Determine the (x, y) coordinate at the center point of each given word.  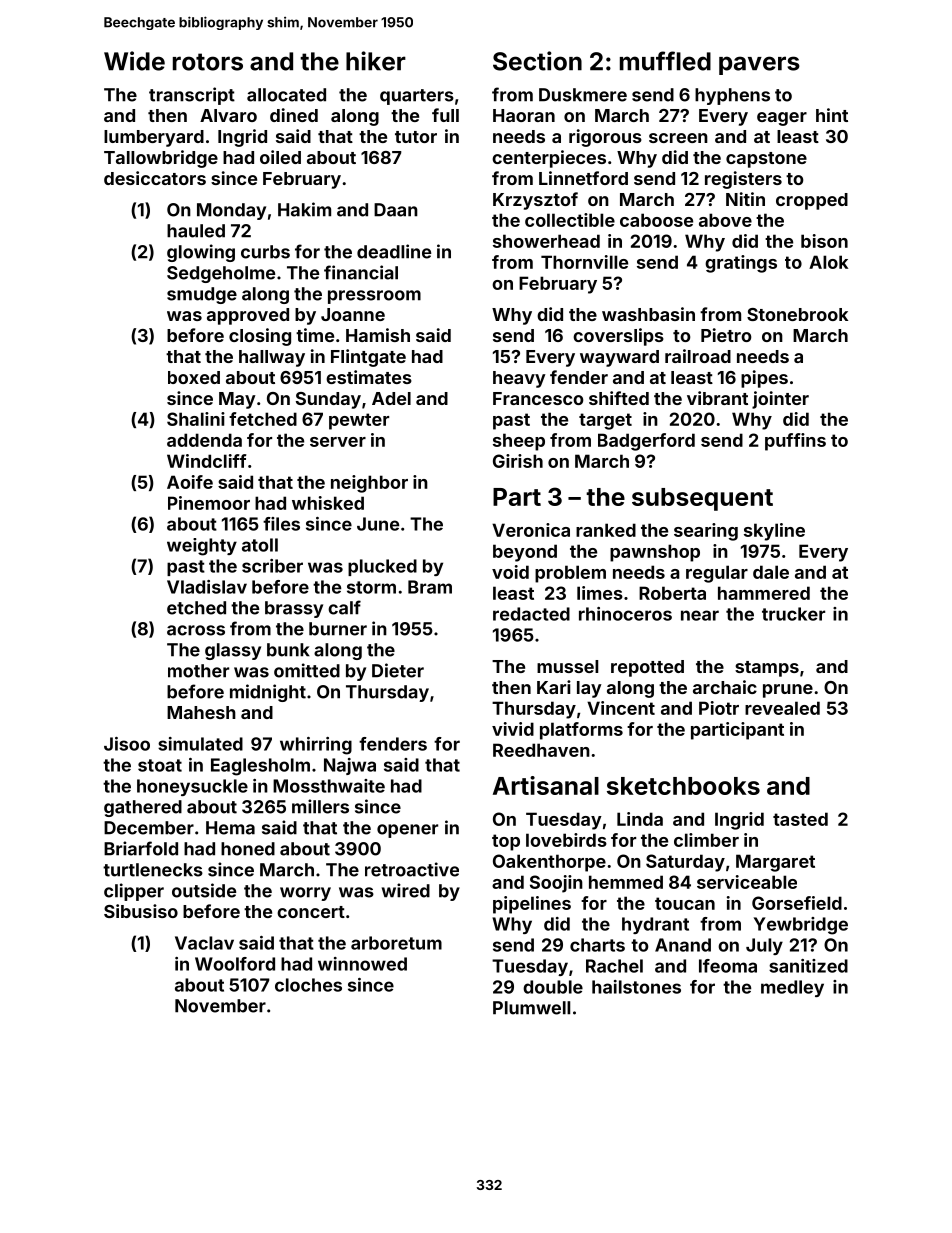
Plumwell (531, 1008)
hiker (376, 61)
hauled (196, 231)
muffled (665, 61)
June (378, 524)
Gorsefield (797, 903)
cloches (308, 985)
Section (537, 61)
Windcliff (207, 461)
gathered (143, 808)
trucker (793, 614)
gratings (741, 264)
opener (407, 831)
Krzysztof (535, 201)
